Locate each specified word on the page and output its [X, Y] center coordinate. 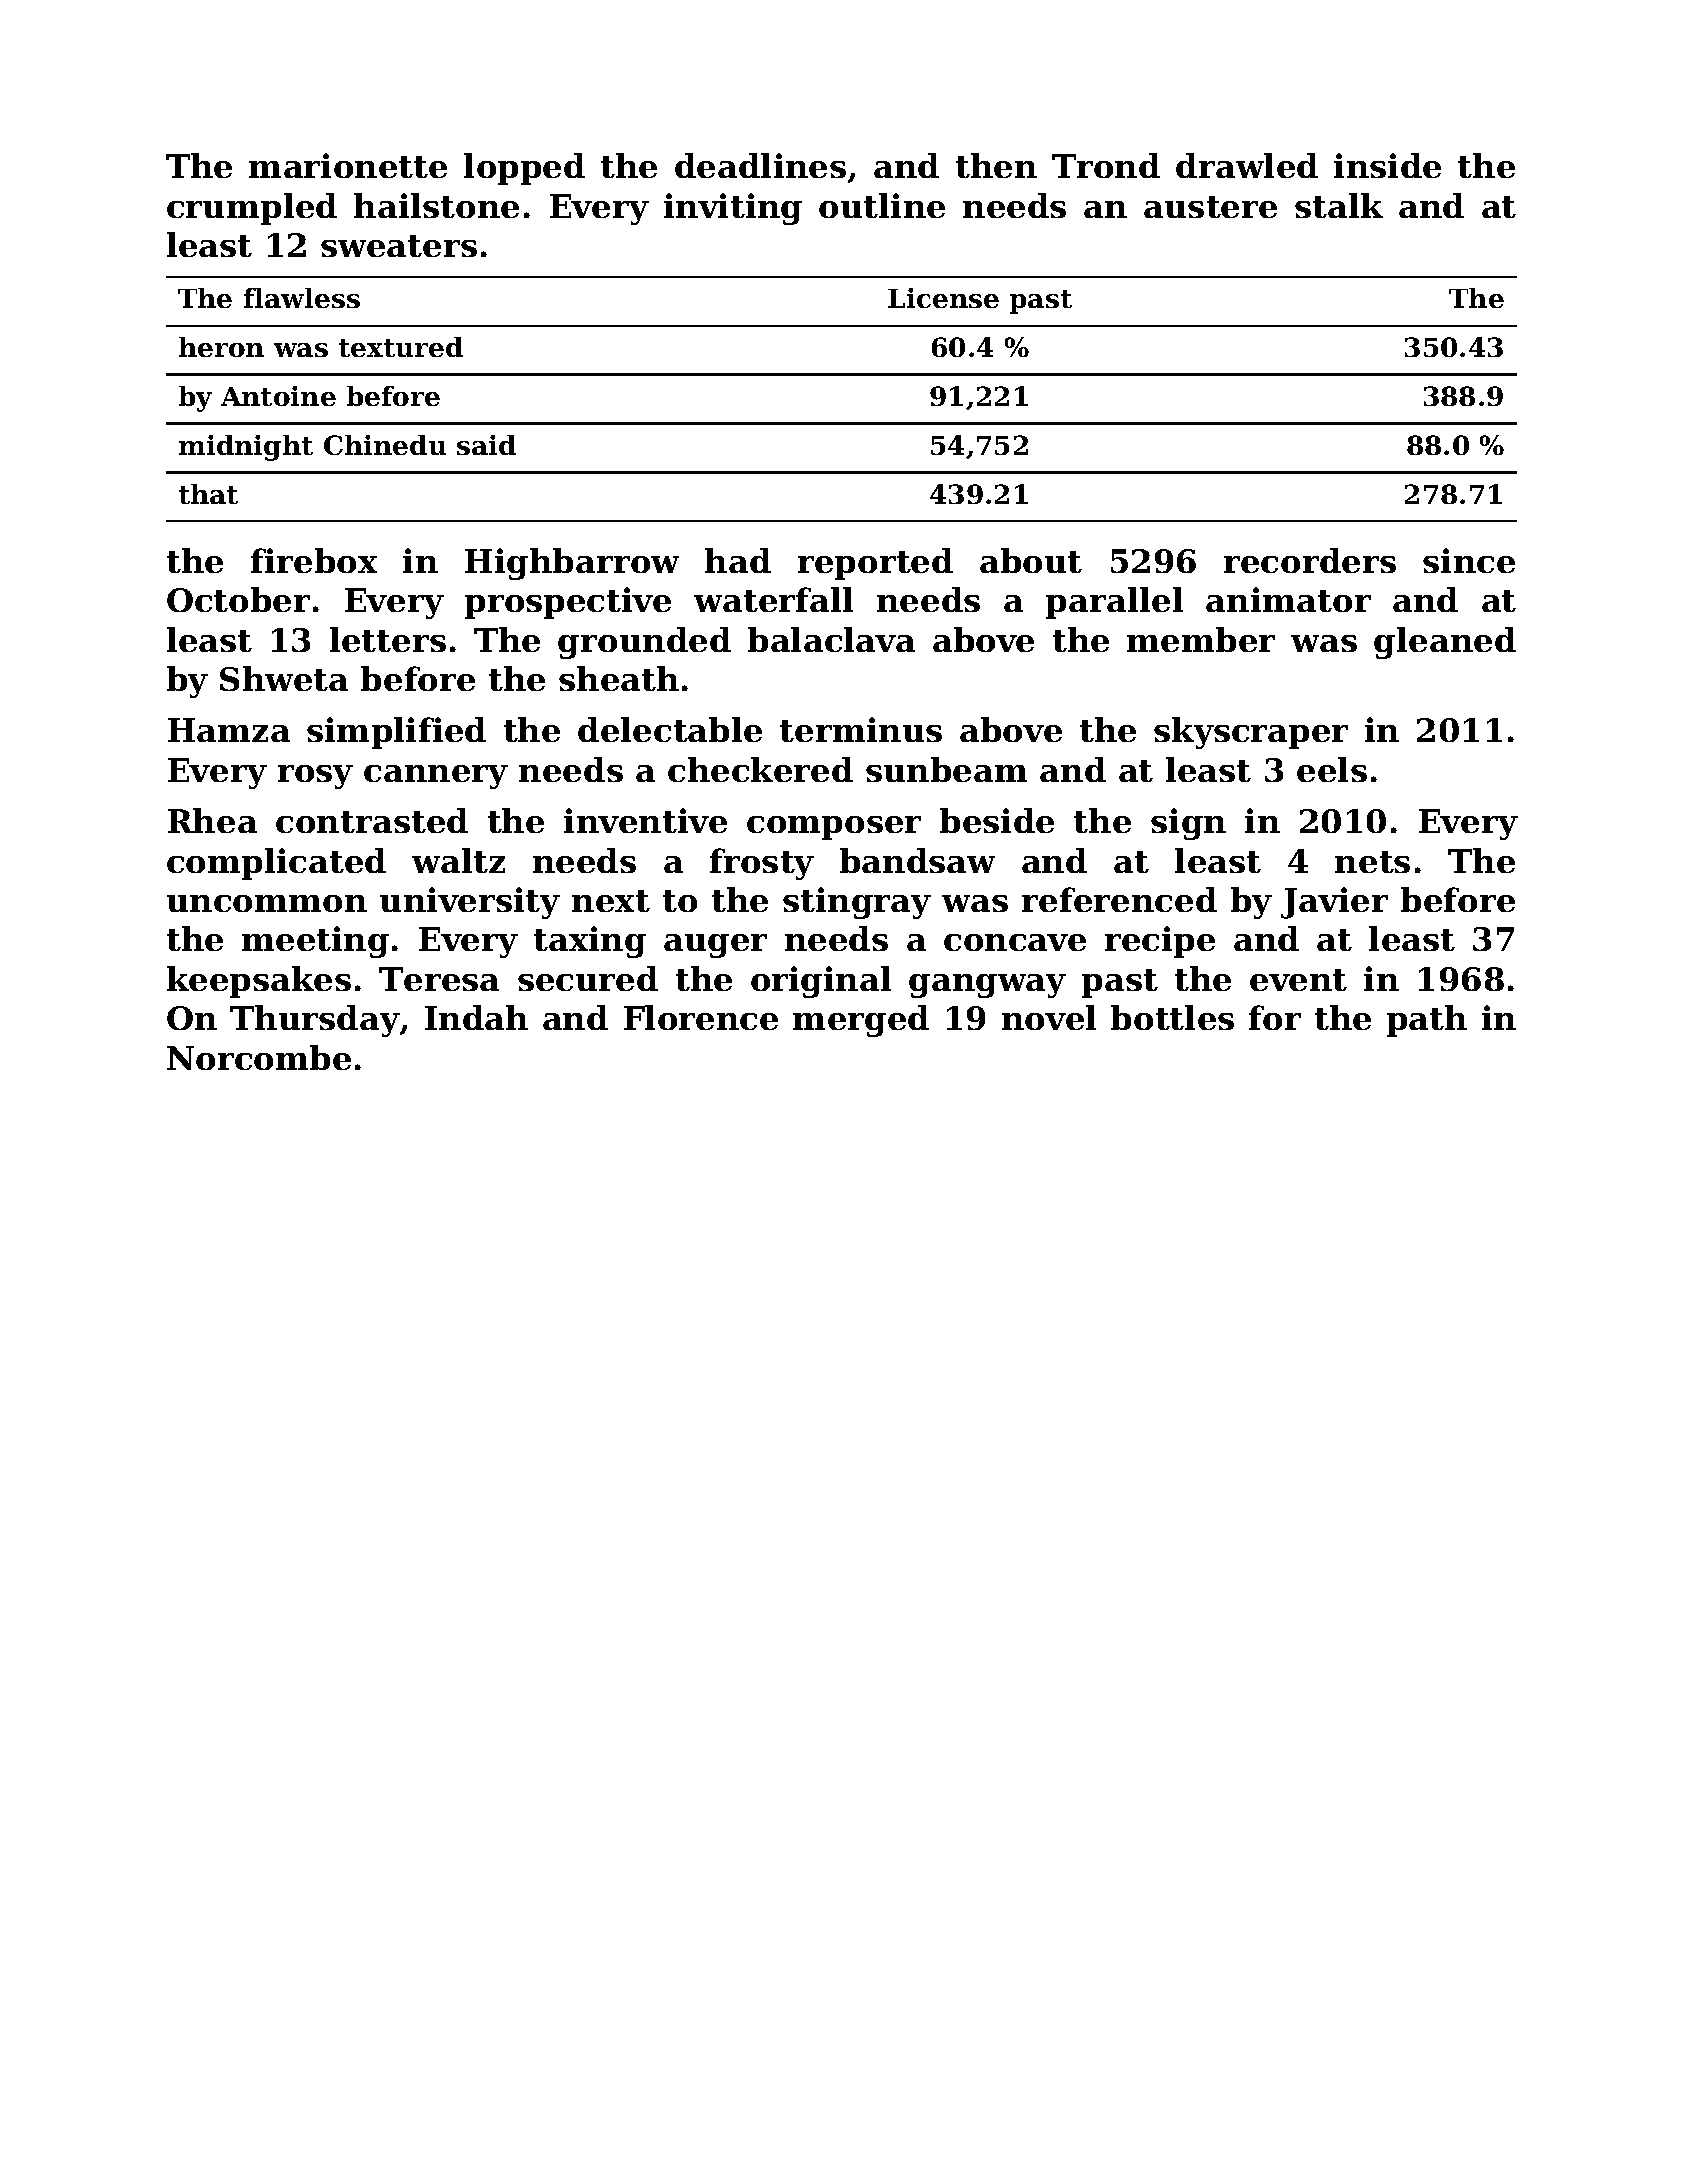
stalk [1339, 205]
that [208, 494]
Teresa [439, 979]
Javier [1334, 903]
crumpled [252, 209]
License [943, 298]
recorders [1310, 560]
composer [834, 828]
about [1031, 560]
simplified [396, 733]
